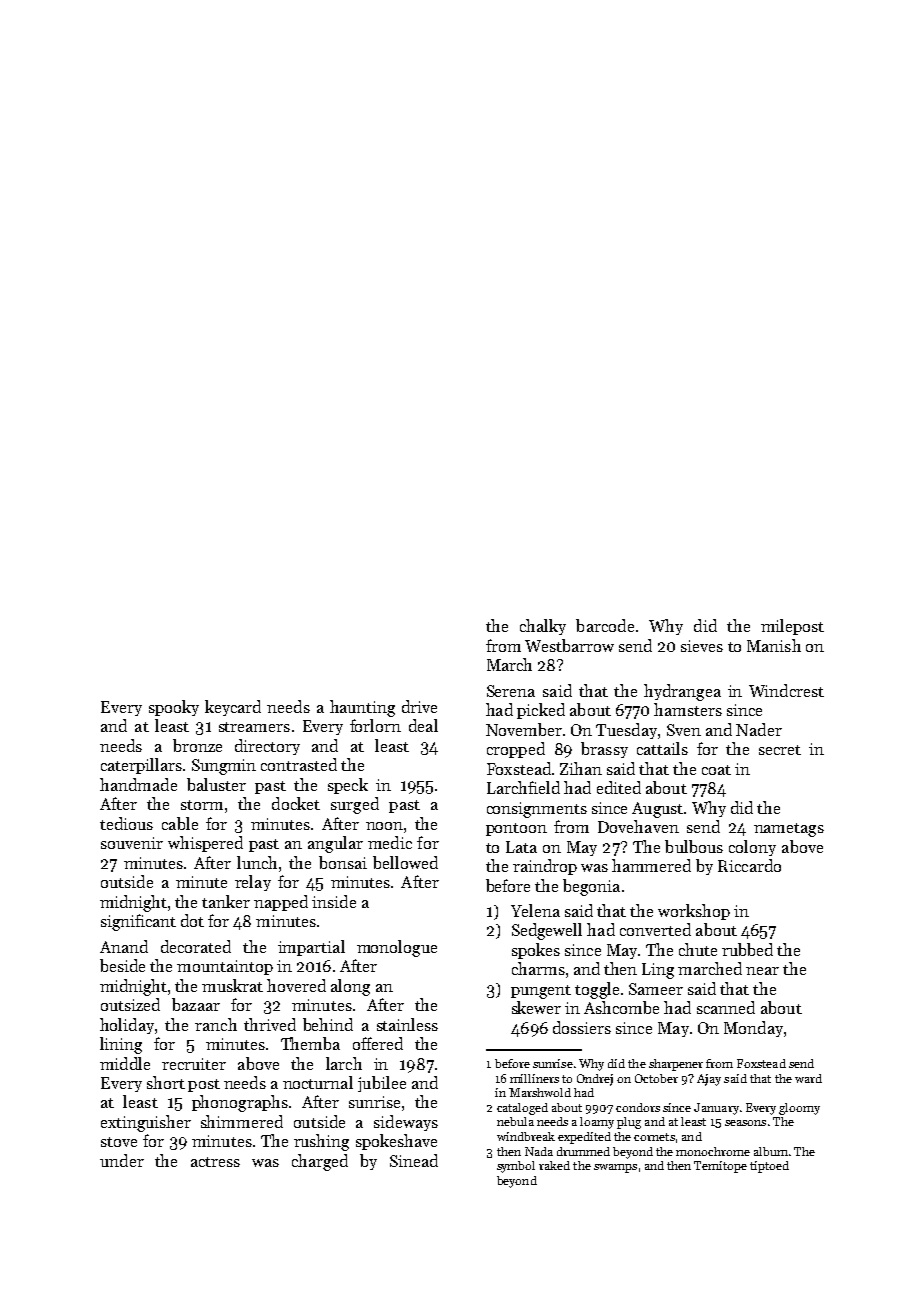 The height and width of the image is (1311, 924). I want to click on inside, so click(334, 901).
